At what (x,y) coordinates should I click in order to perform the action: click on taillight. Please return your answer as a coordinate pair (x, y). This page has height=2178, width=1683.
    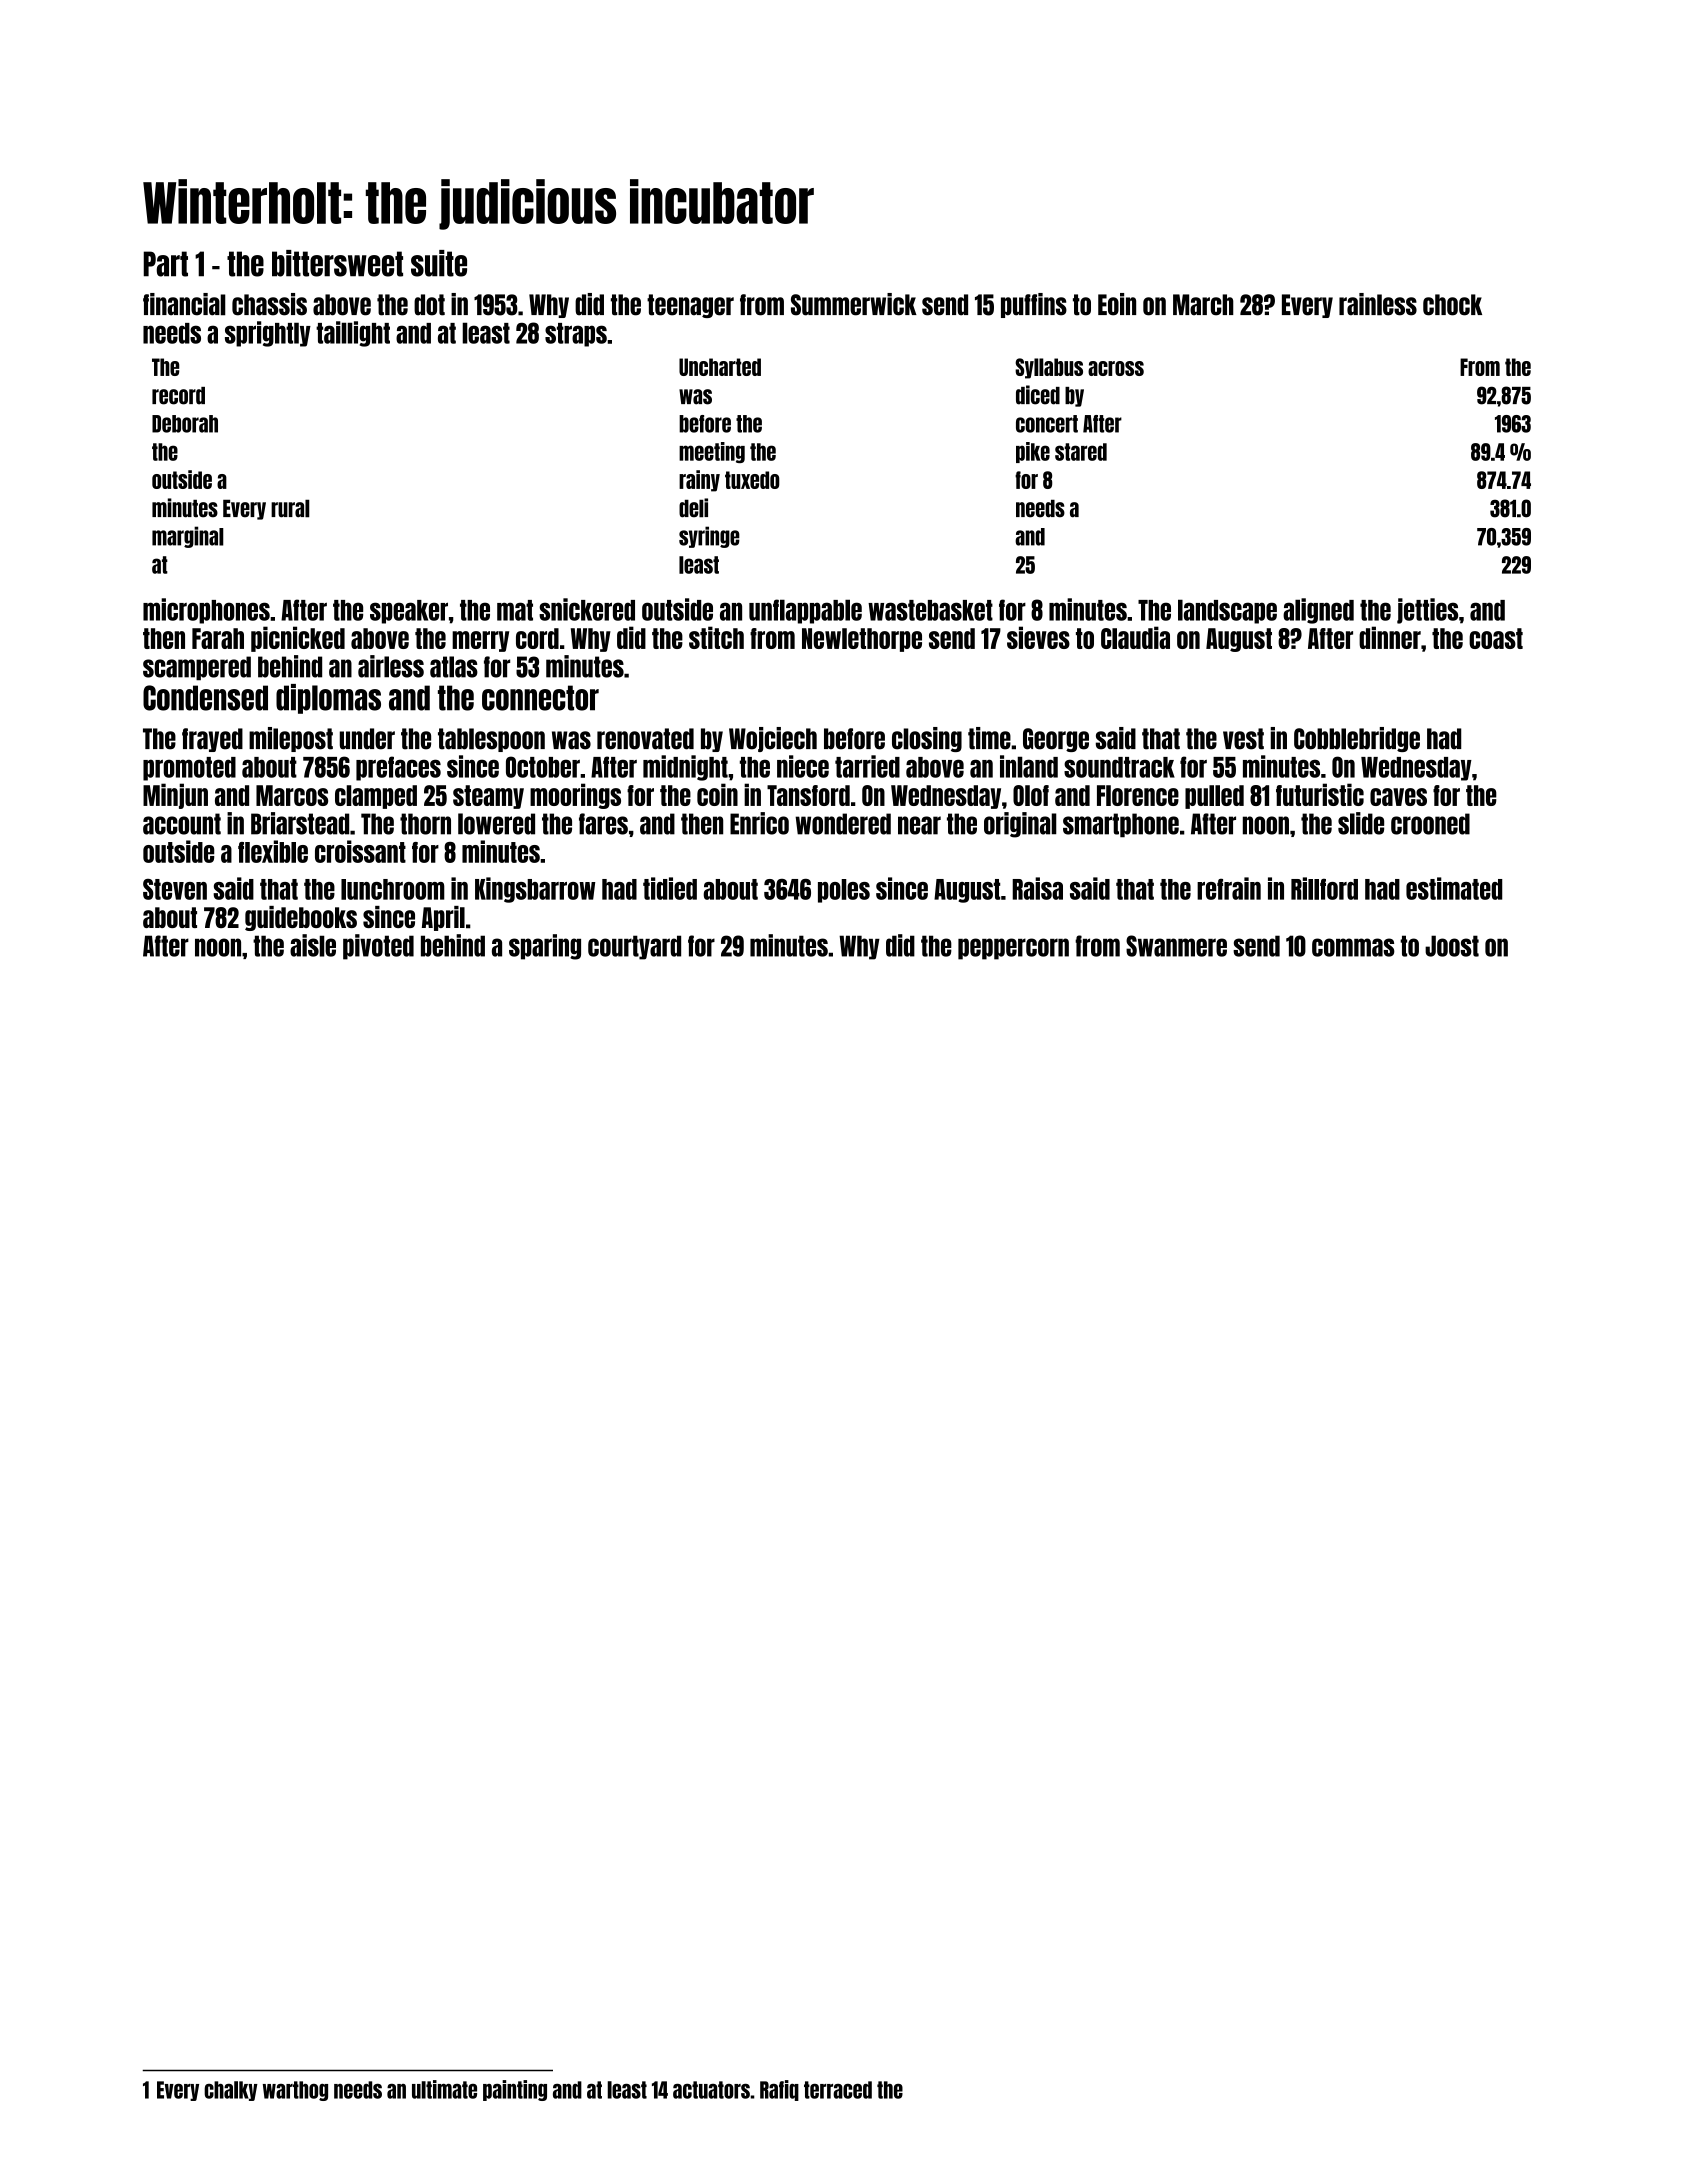
    Looking at the image, I should click on (353, 334).
